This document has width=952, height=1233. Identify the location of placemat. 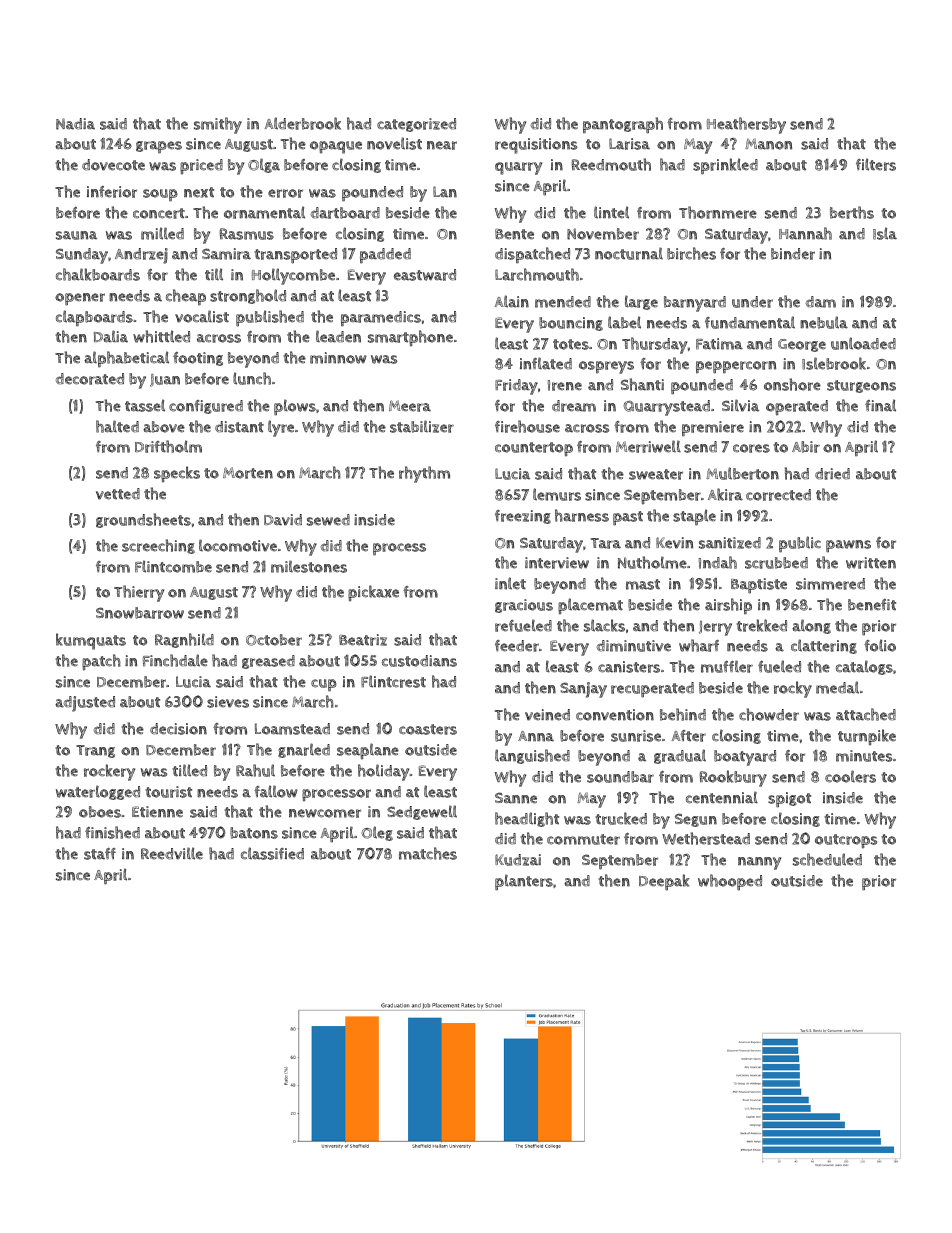
(590, 606).
